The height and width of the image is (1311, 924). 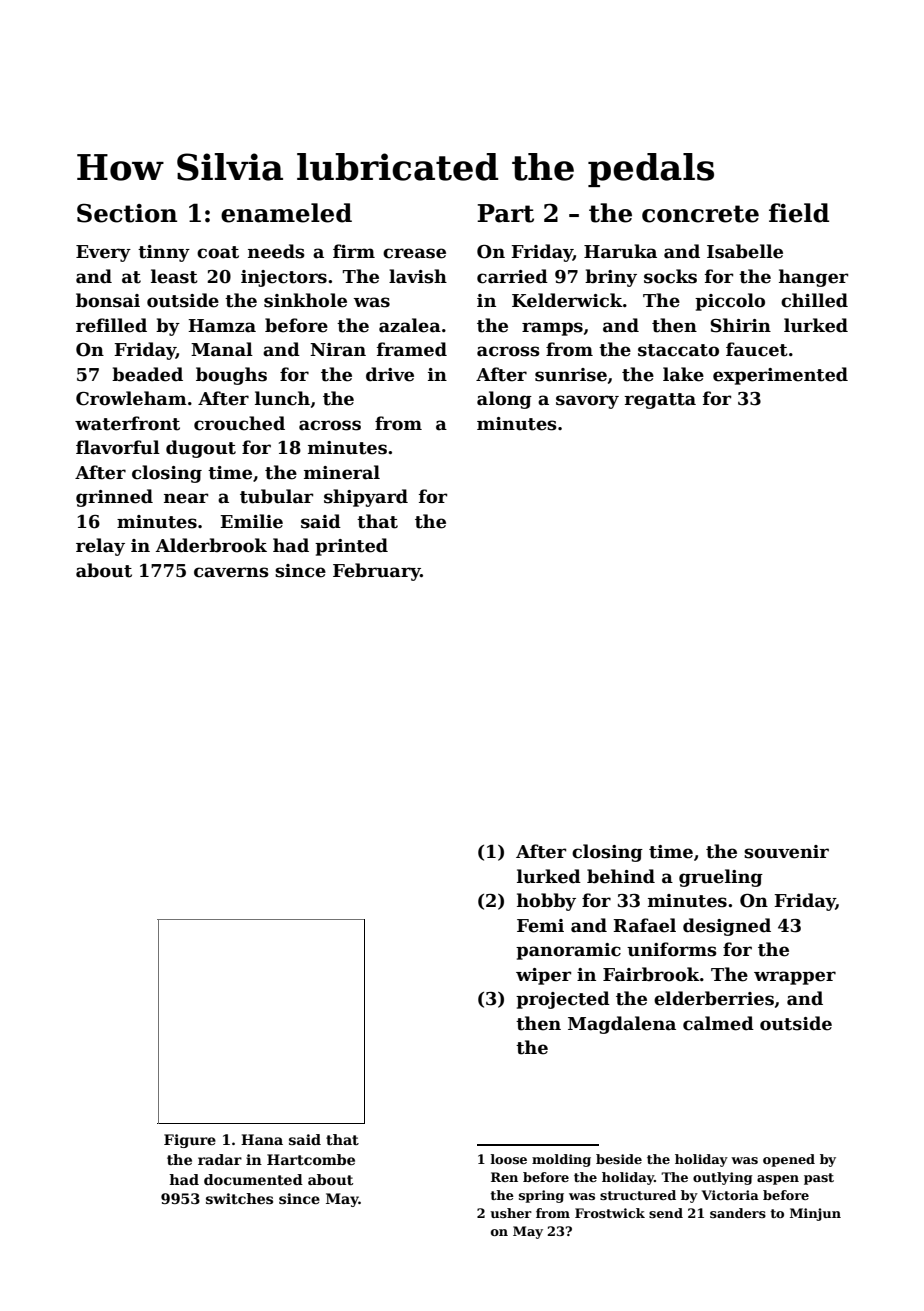 I want to click on Section, so click(x=127, y=213).
